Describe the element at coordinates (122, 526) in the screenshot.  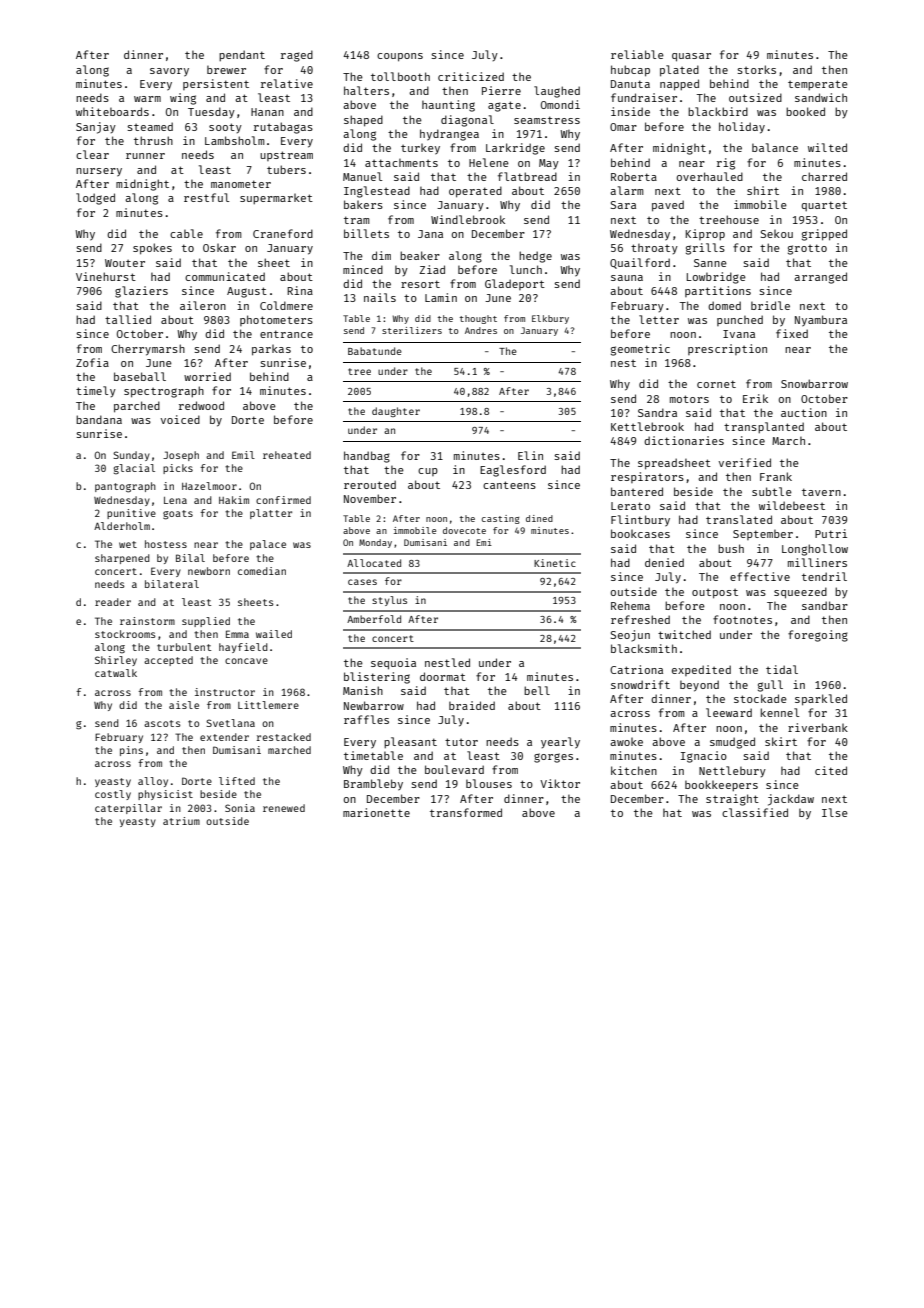
I see `Alderholm` at that location.
